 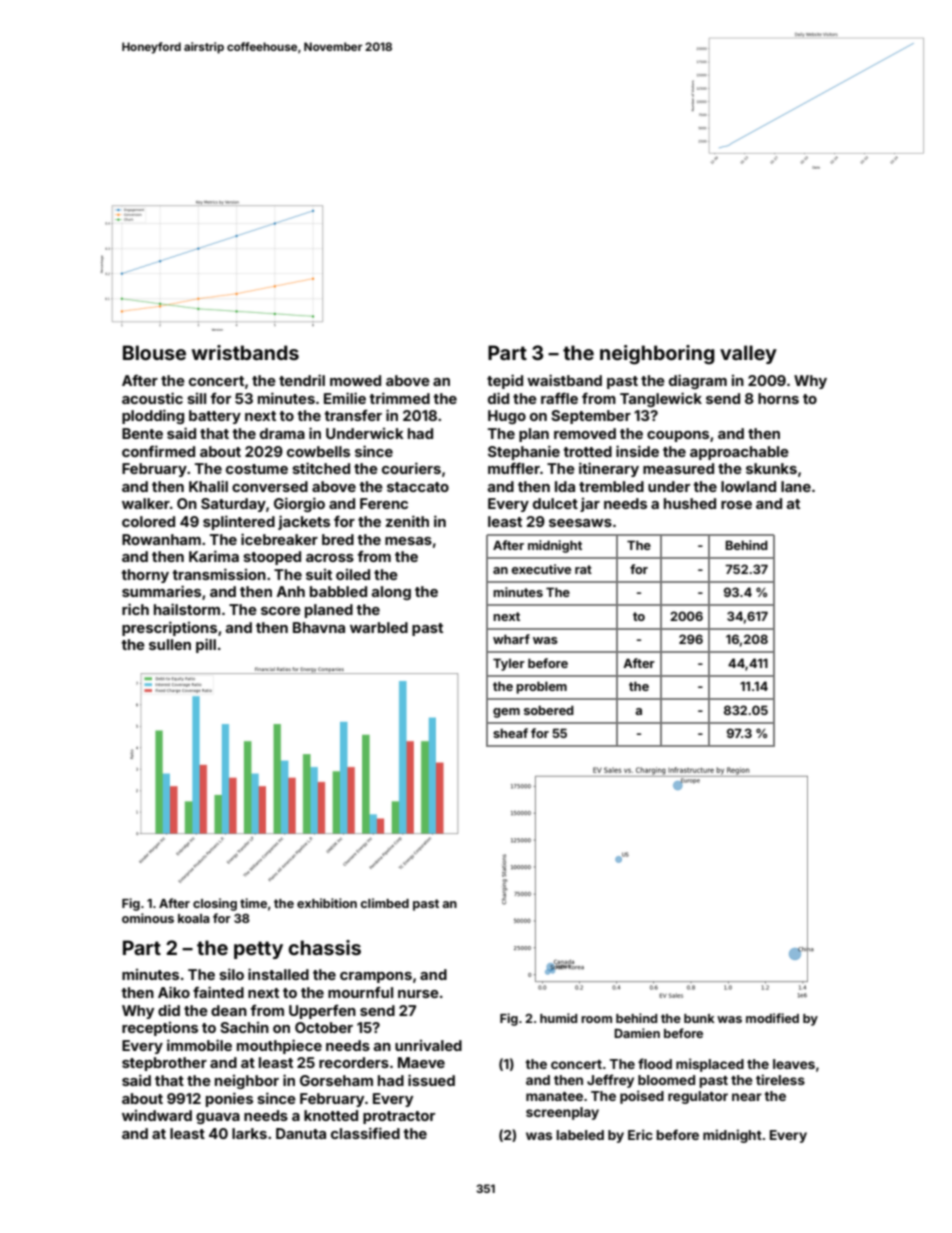 I want to click on nurse, so click(x=418, y=994).
